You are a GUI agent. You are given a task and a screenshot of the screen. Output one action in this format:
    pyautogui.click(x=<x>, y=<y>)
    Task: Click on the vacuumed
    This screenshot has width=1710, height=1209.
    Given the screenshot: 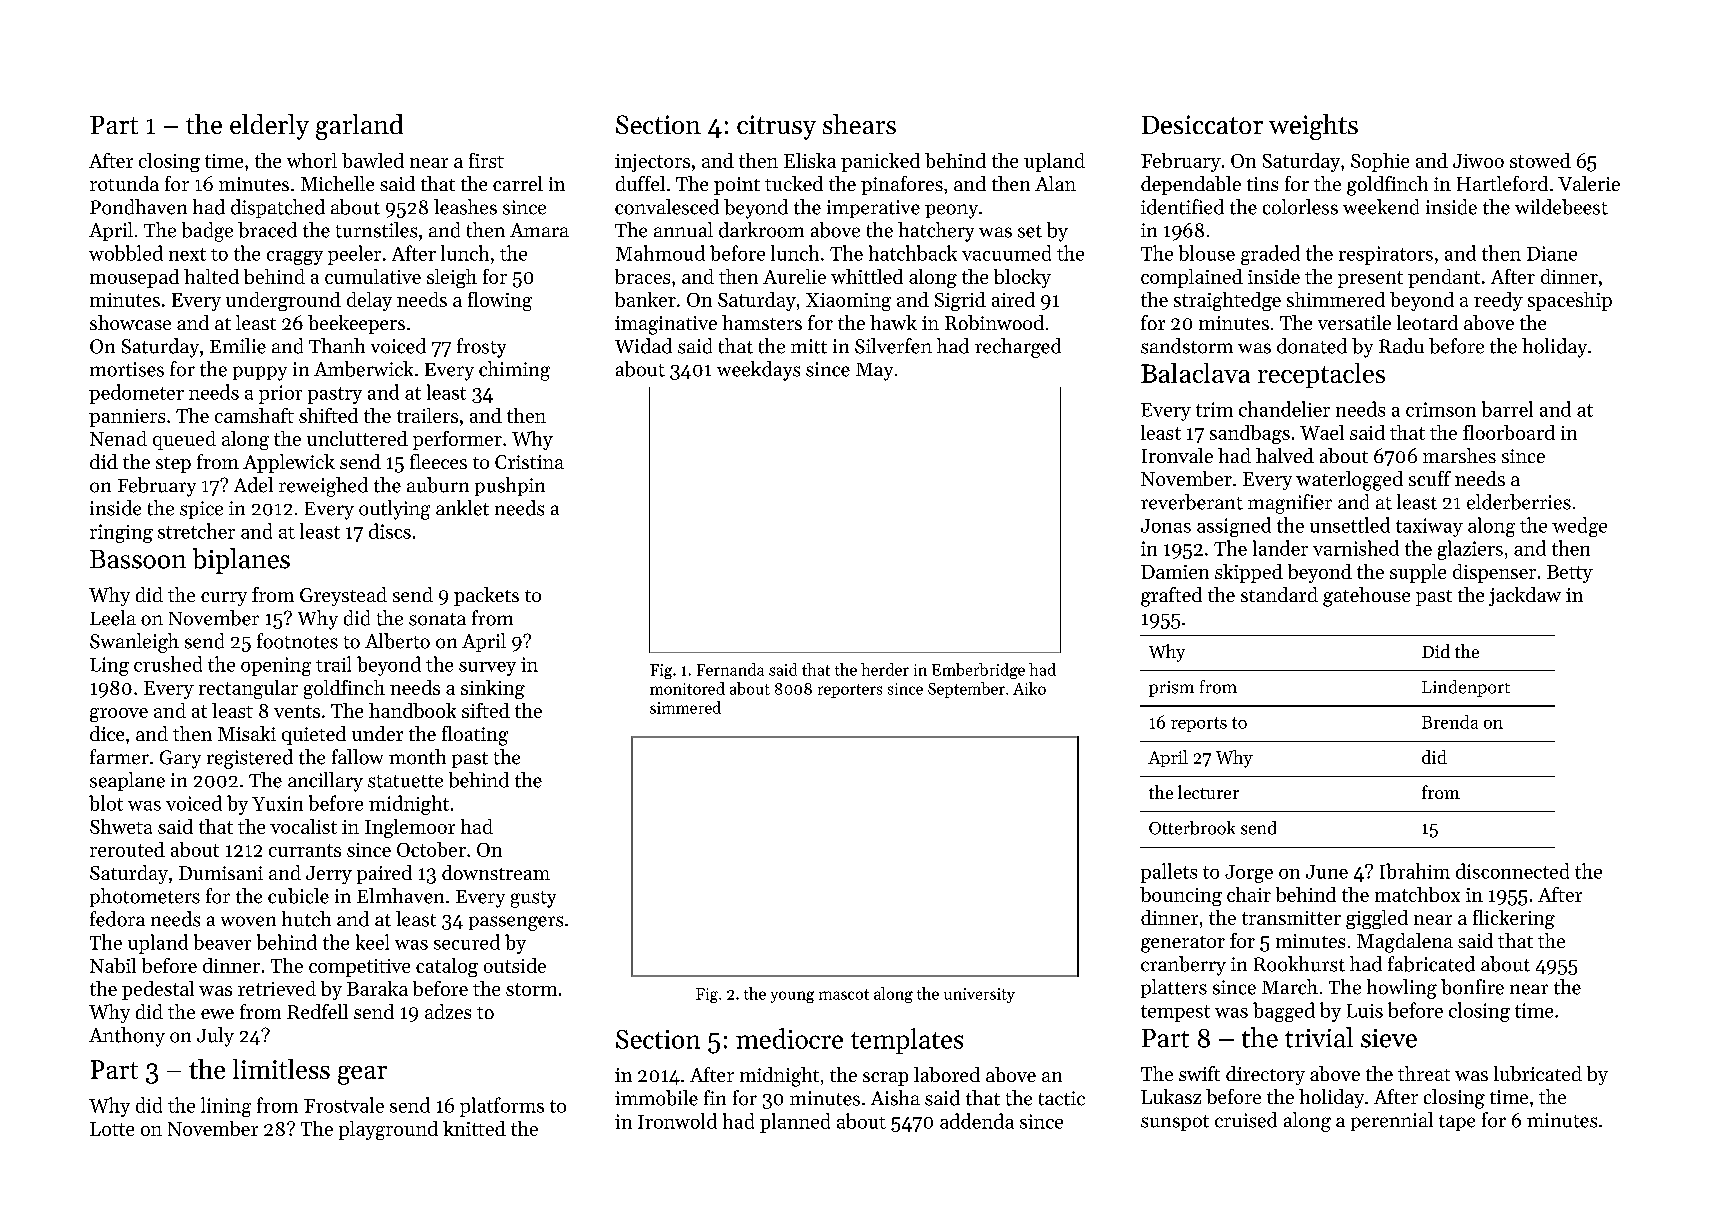 What is the action you would take?
    pyautogui.click(x=1006, y=253)
